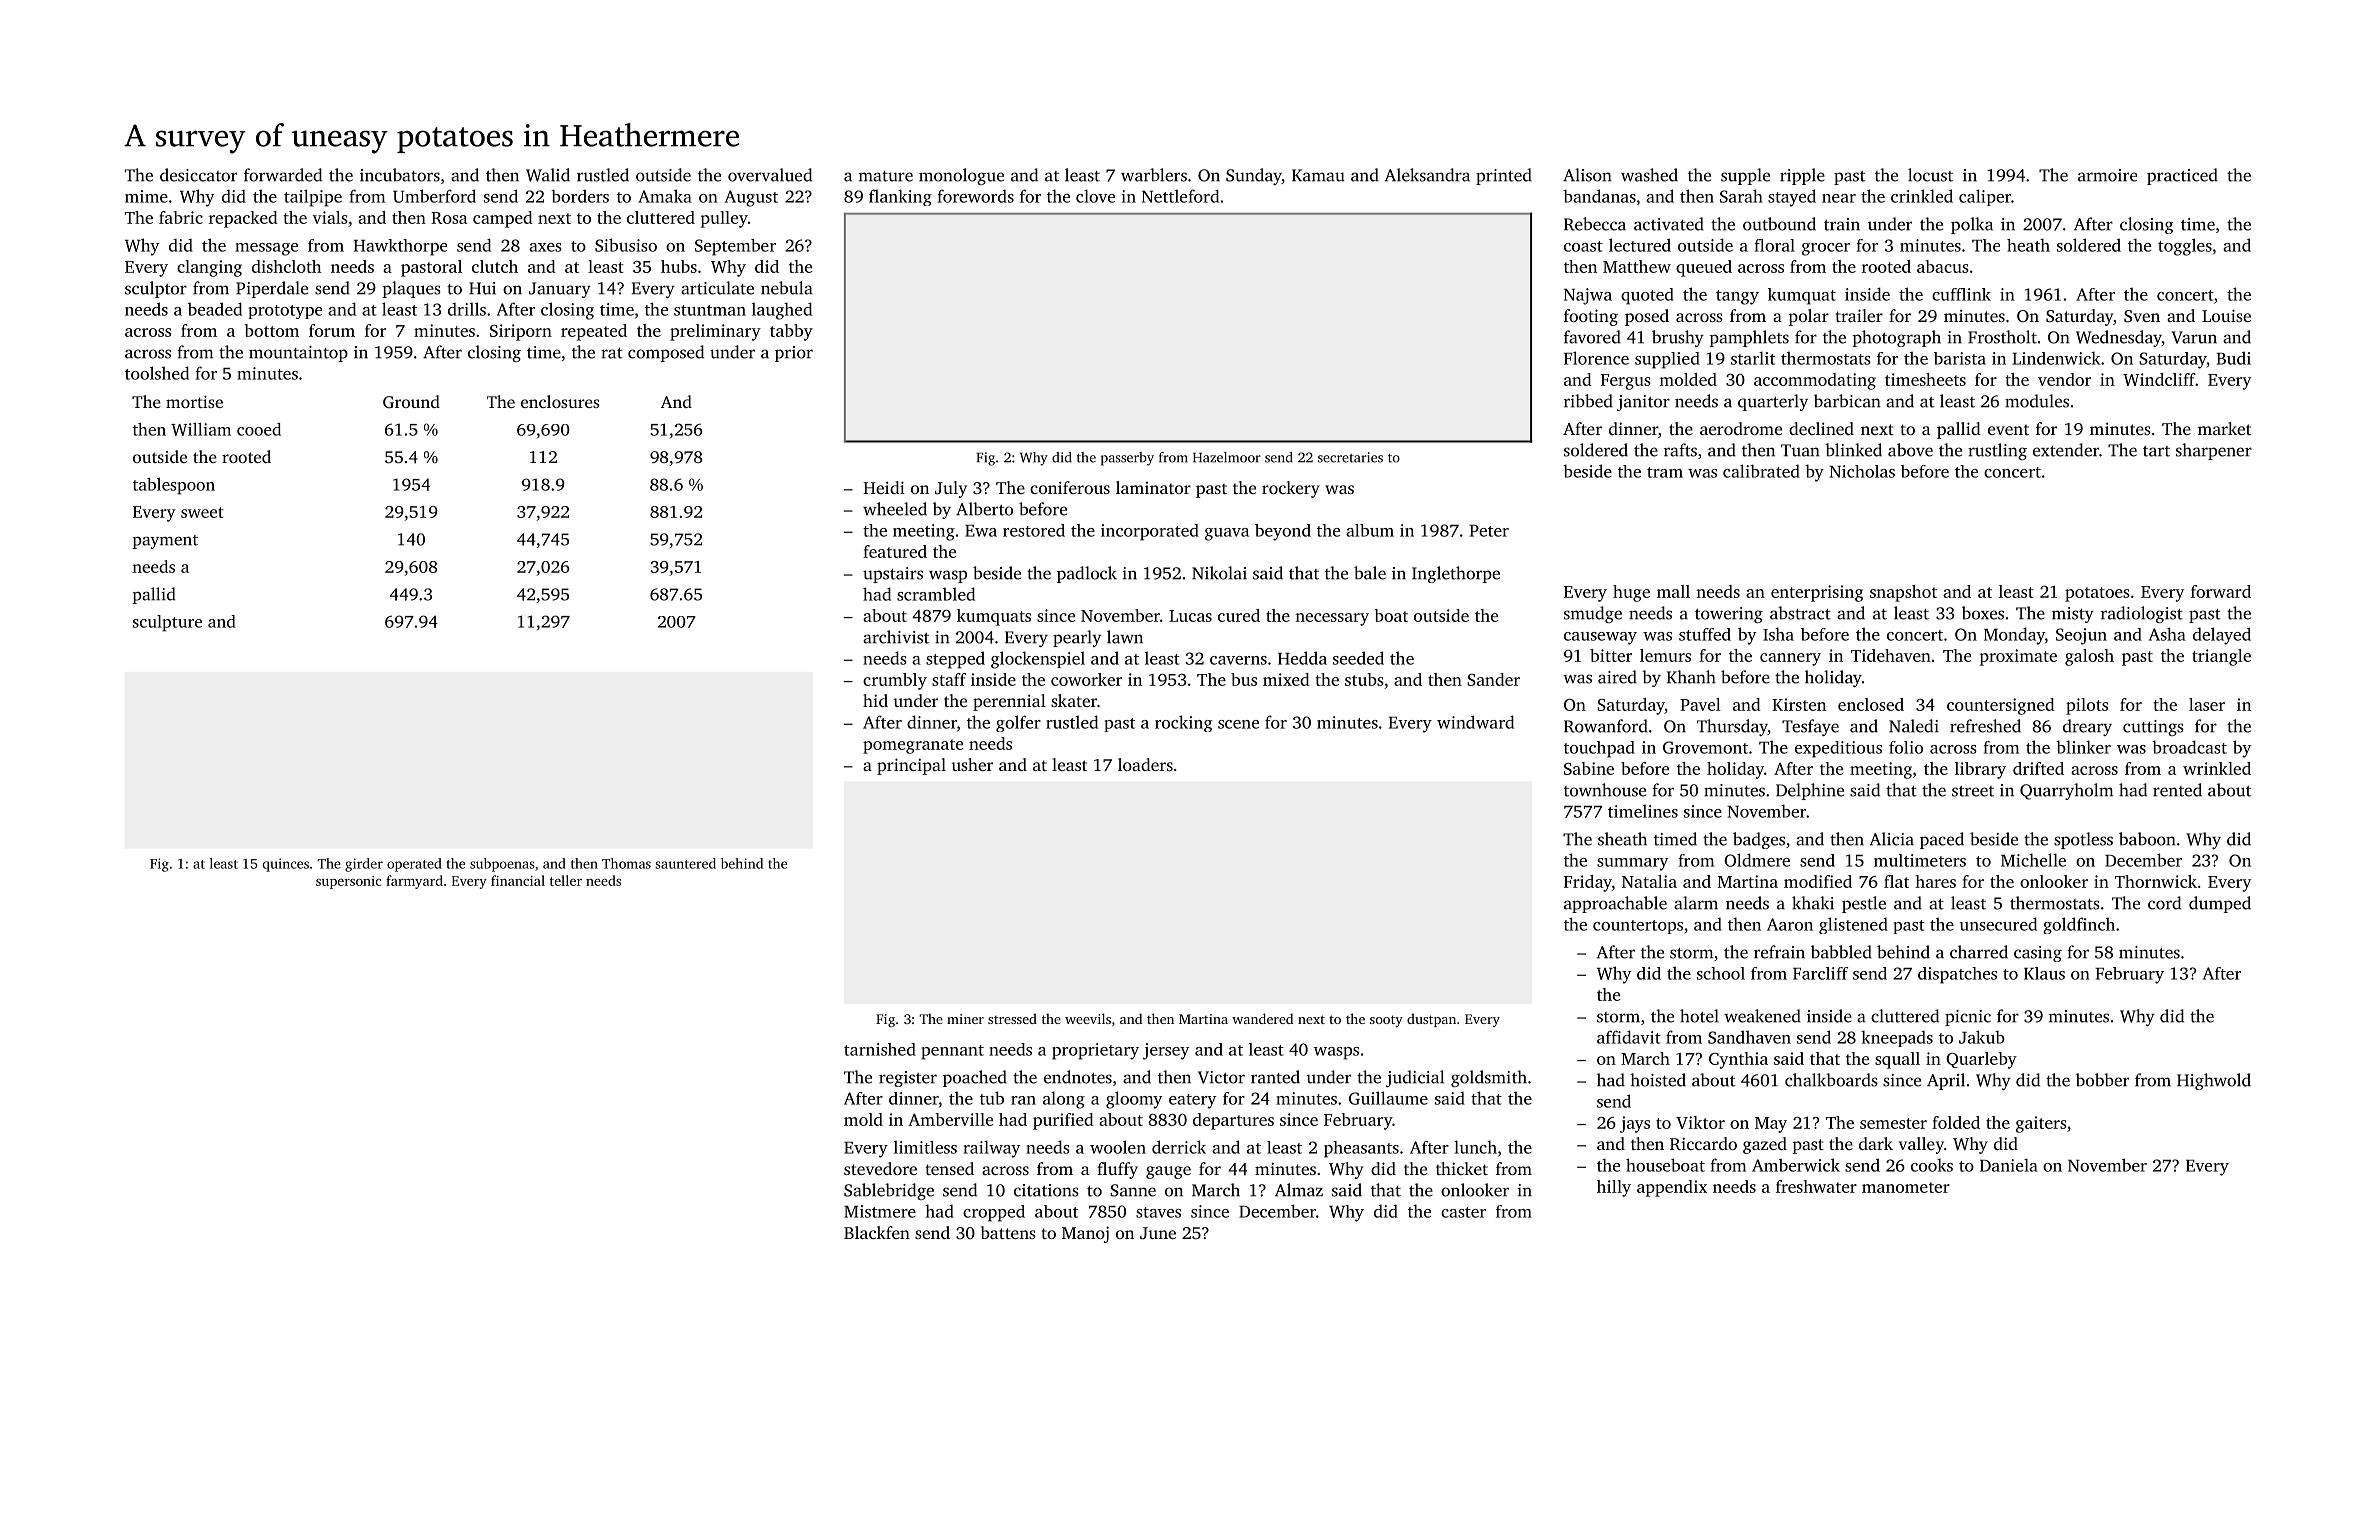 Image resolution: width=2376 pixels, height=1538 pixels. Describe the element at coordinates (2207, 704) in the screenshot. I see `laser` at that location.
